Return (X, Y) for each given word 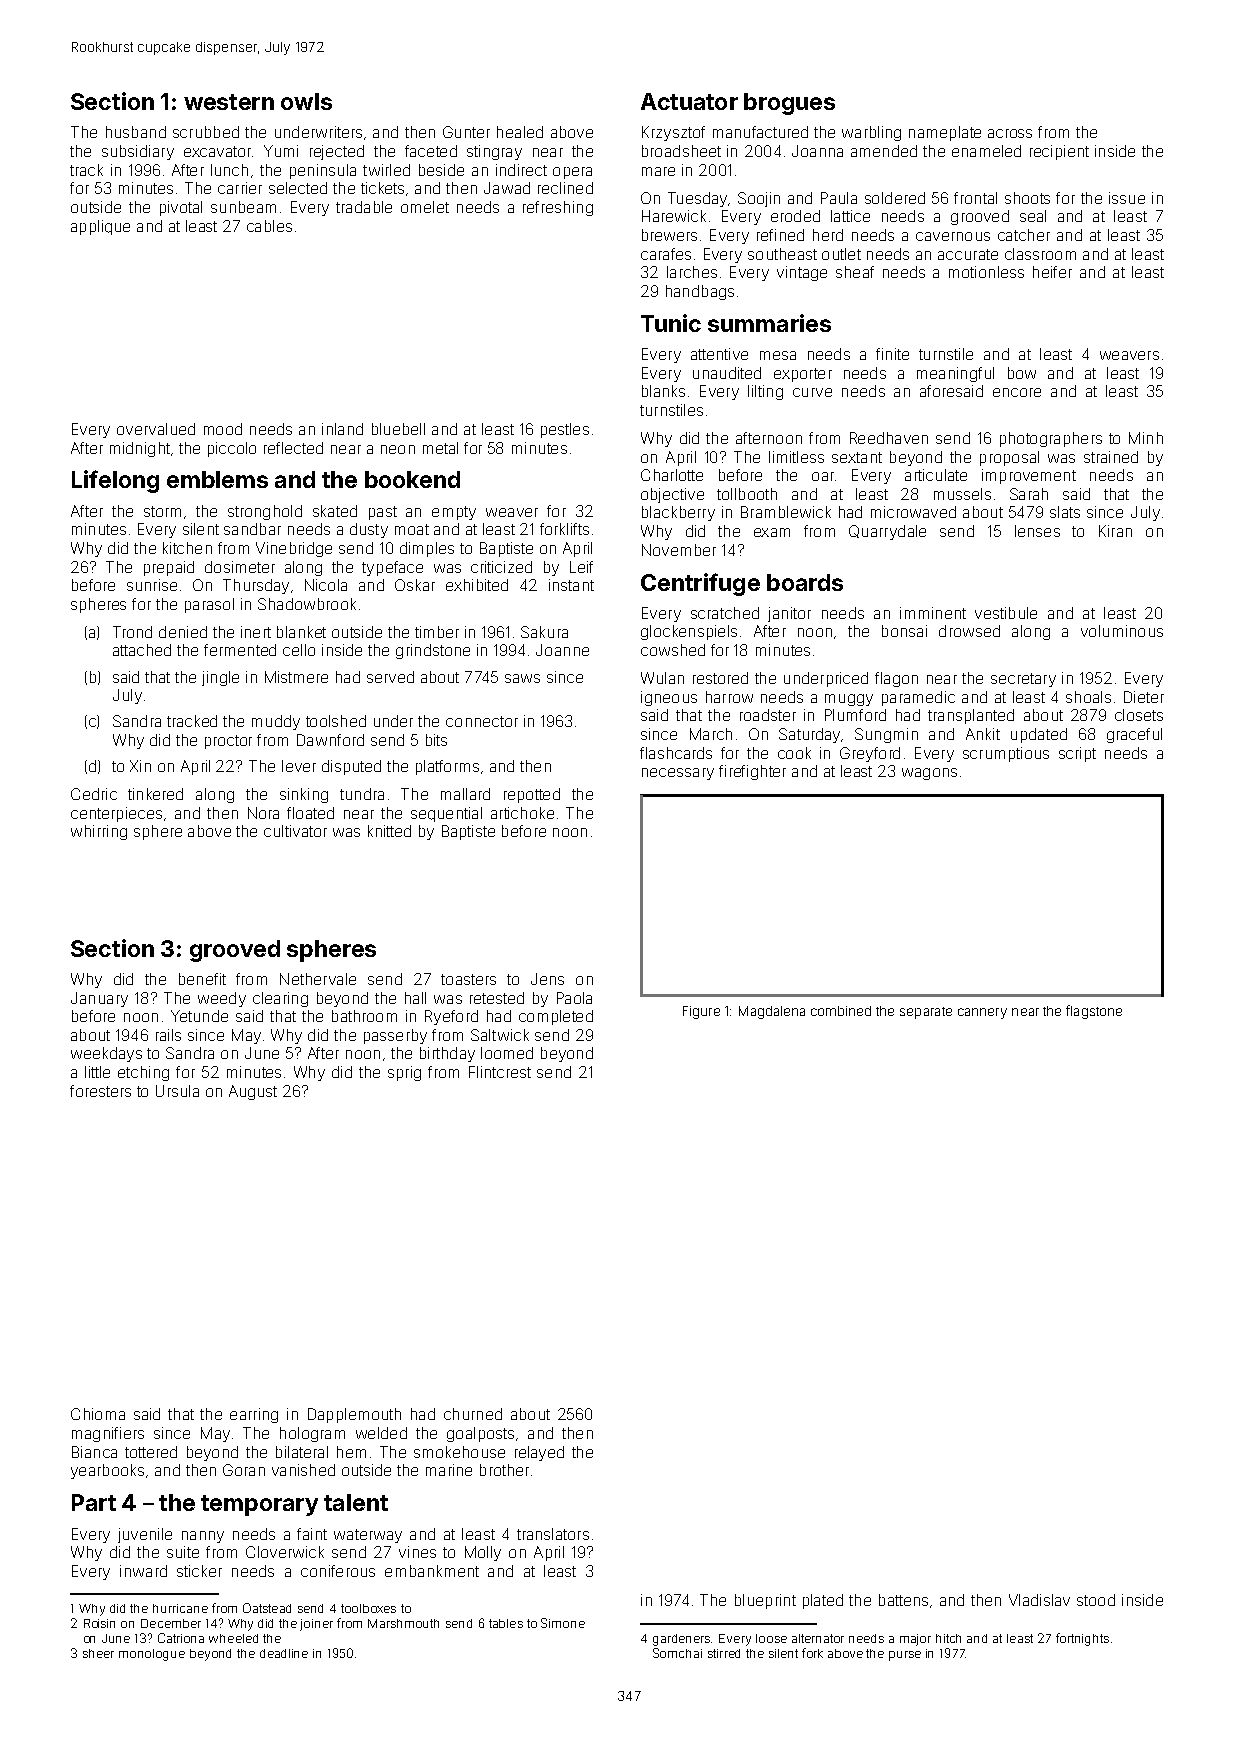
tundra (362, 794)
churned (473, 1414)
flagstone (1094, 1012)
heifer (1052, 272)
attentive (719, 354)
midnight (140, 449)
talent (356, 1502)
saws (522, 678)
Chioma (98, 1414)
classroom (1040, 254)
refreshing (558, 208)
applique (100, 227)
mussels (962, 494)
